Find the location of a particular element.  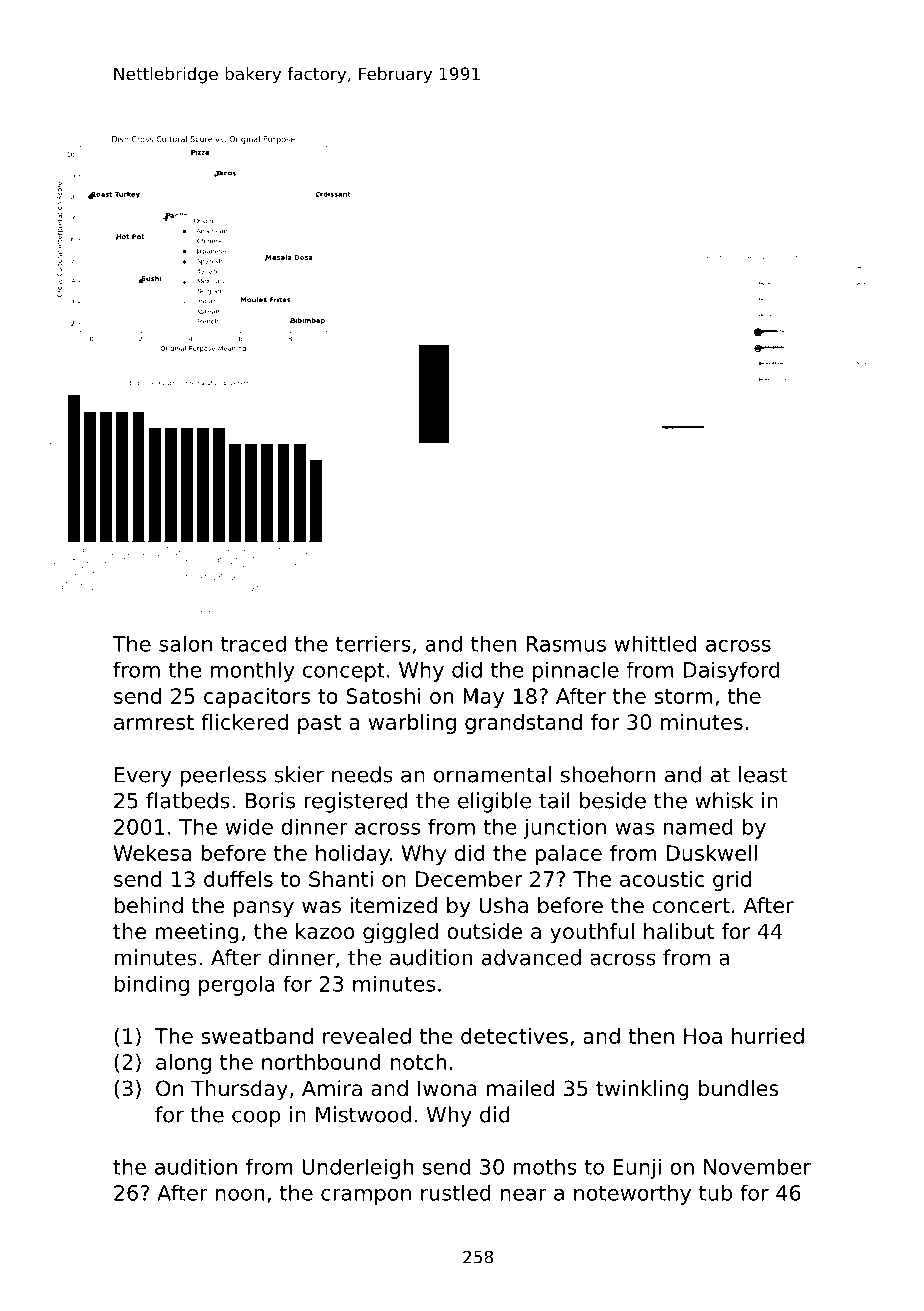

bundles is located at coordinates (739, 1088).
